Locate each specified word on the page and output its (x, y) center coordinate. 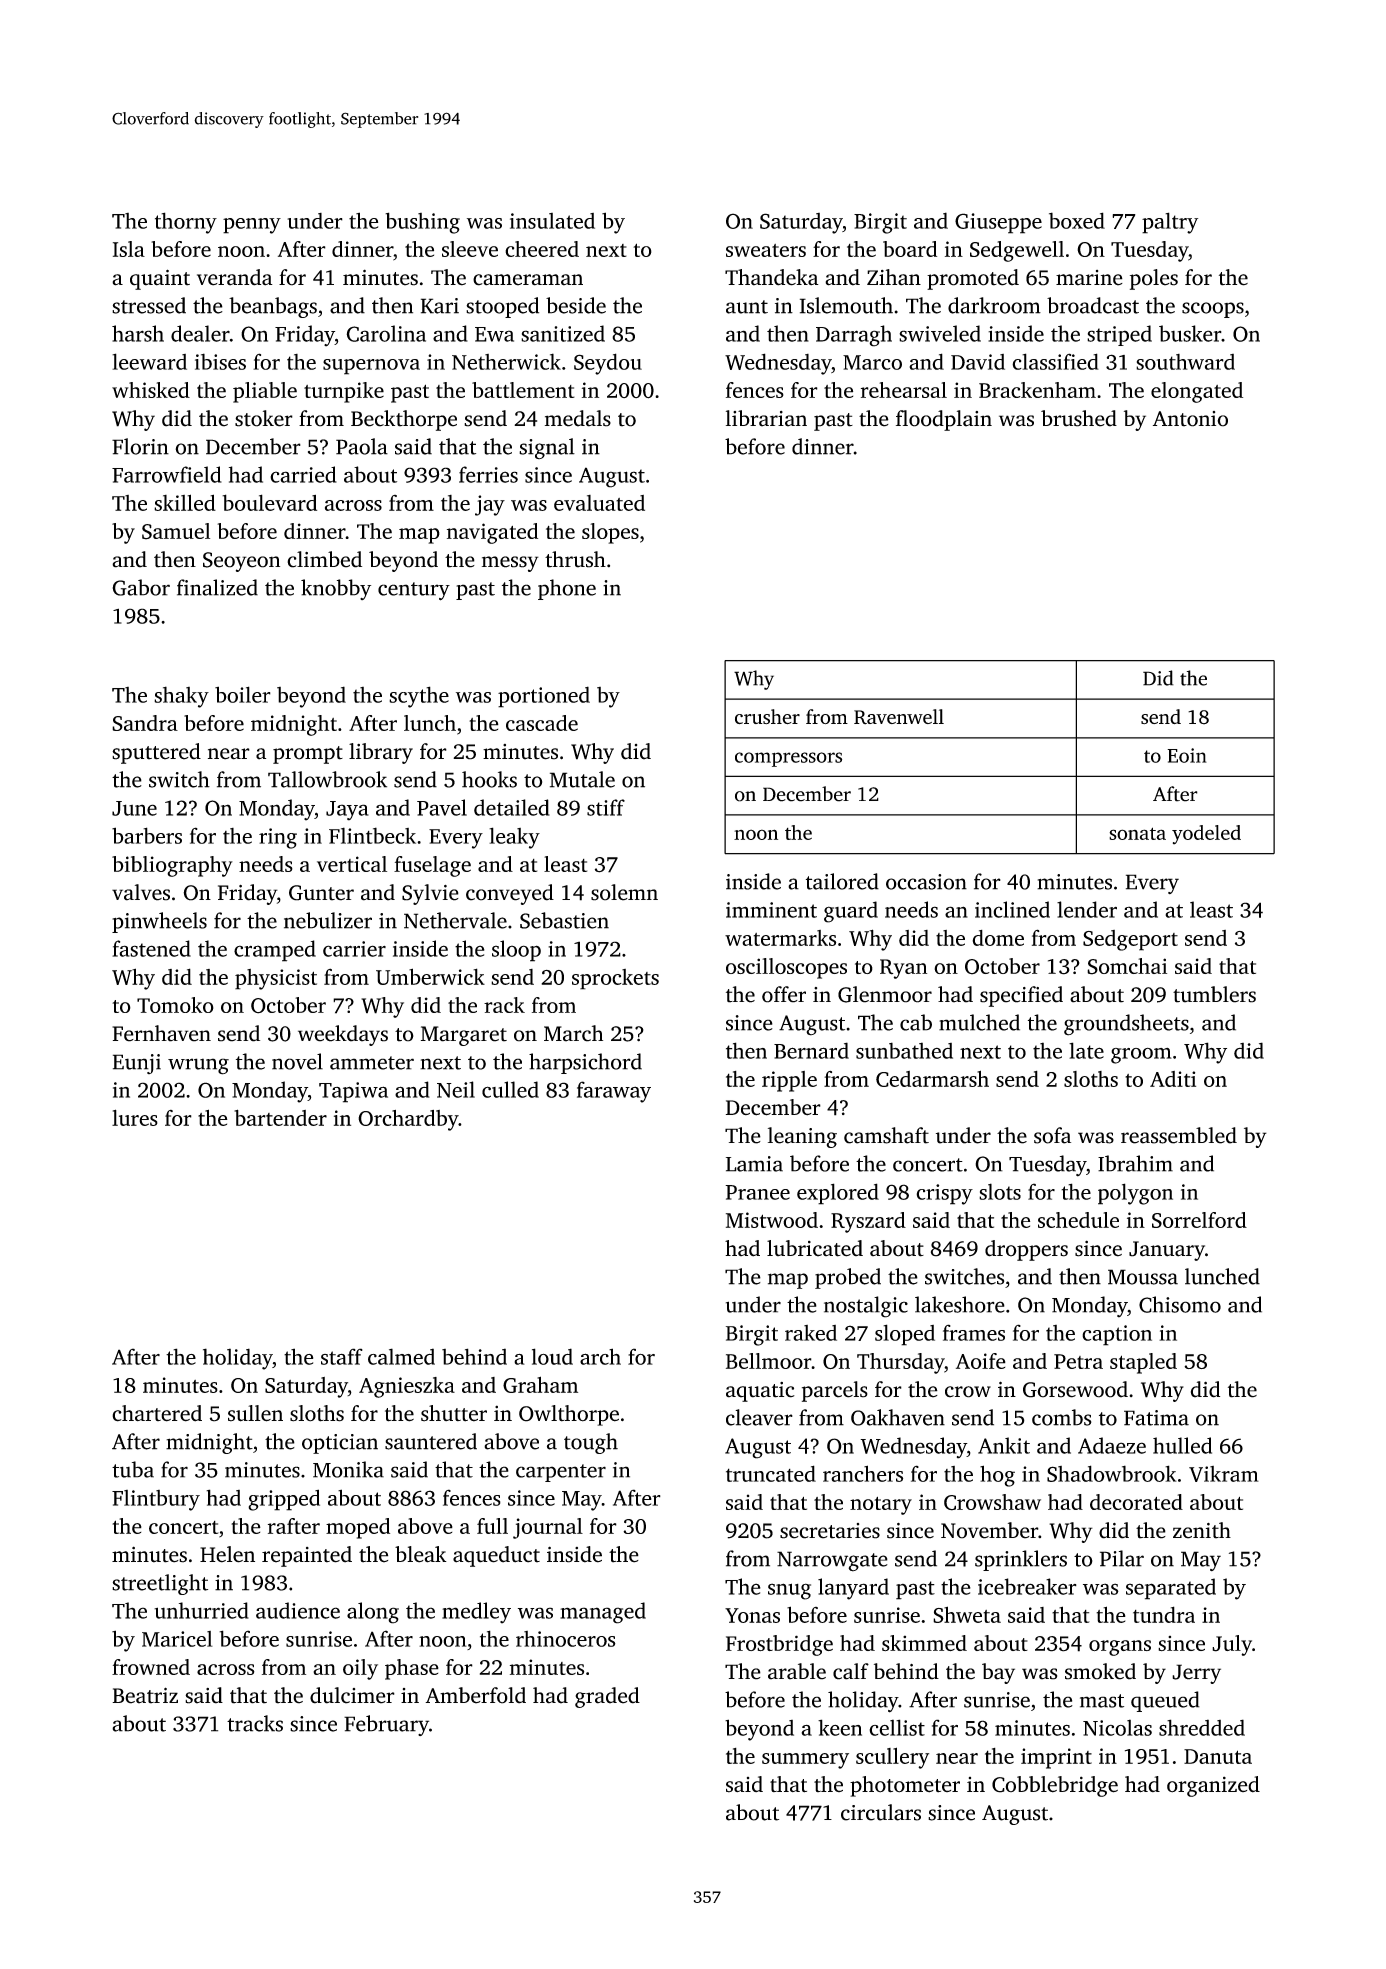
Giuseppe (998, 223)
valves (141, 892)
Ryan (903, 969)
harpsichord (585, 1063)
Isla (129, 249)
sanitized (563, 333)
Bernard (811, 1050)
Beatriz (145, 1695)
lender (1087, 909)
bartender (280, 1117)
